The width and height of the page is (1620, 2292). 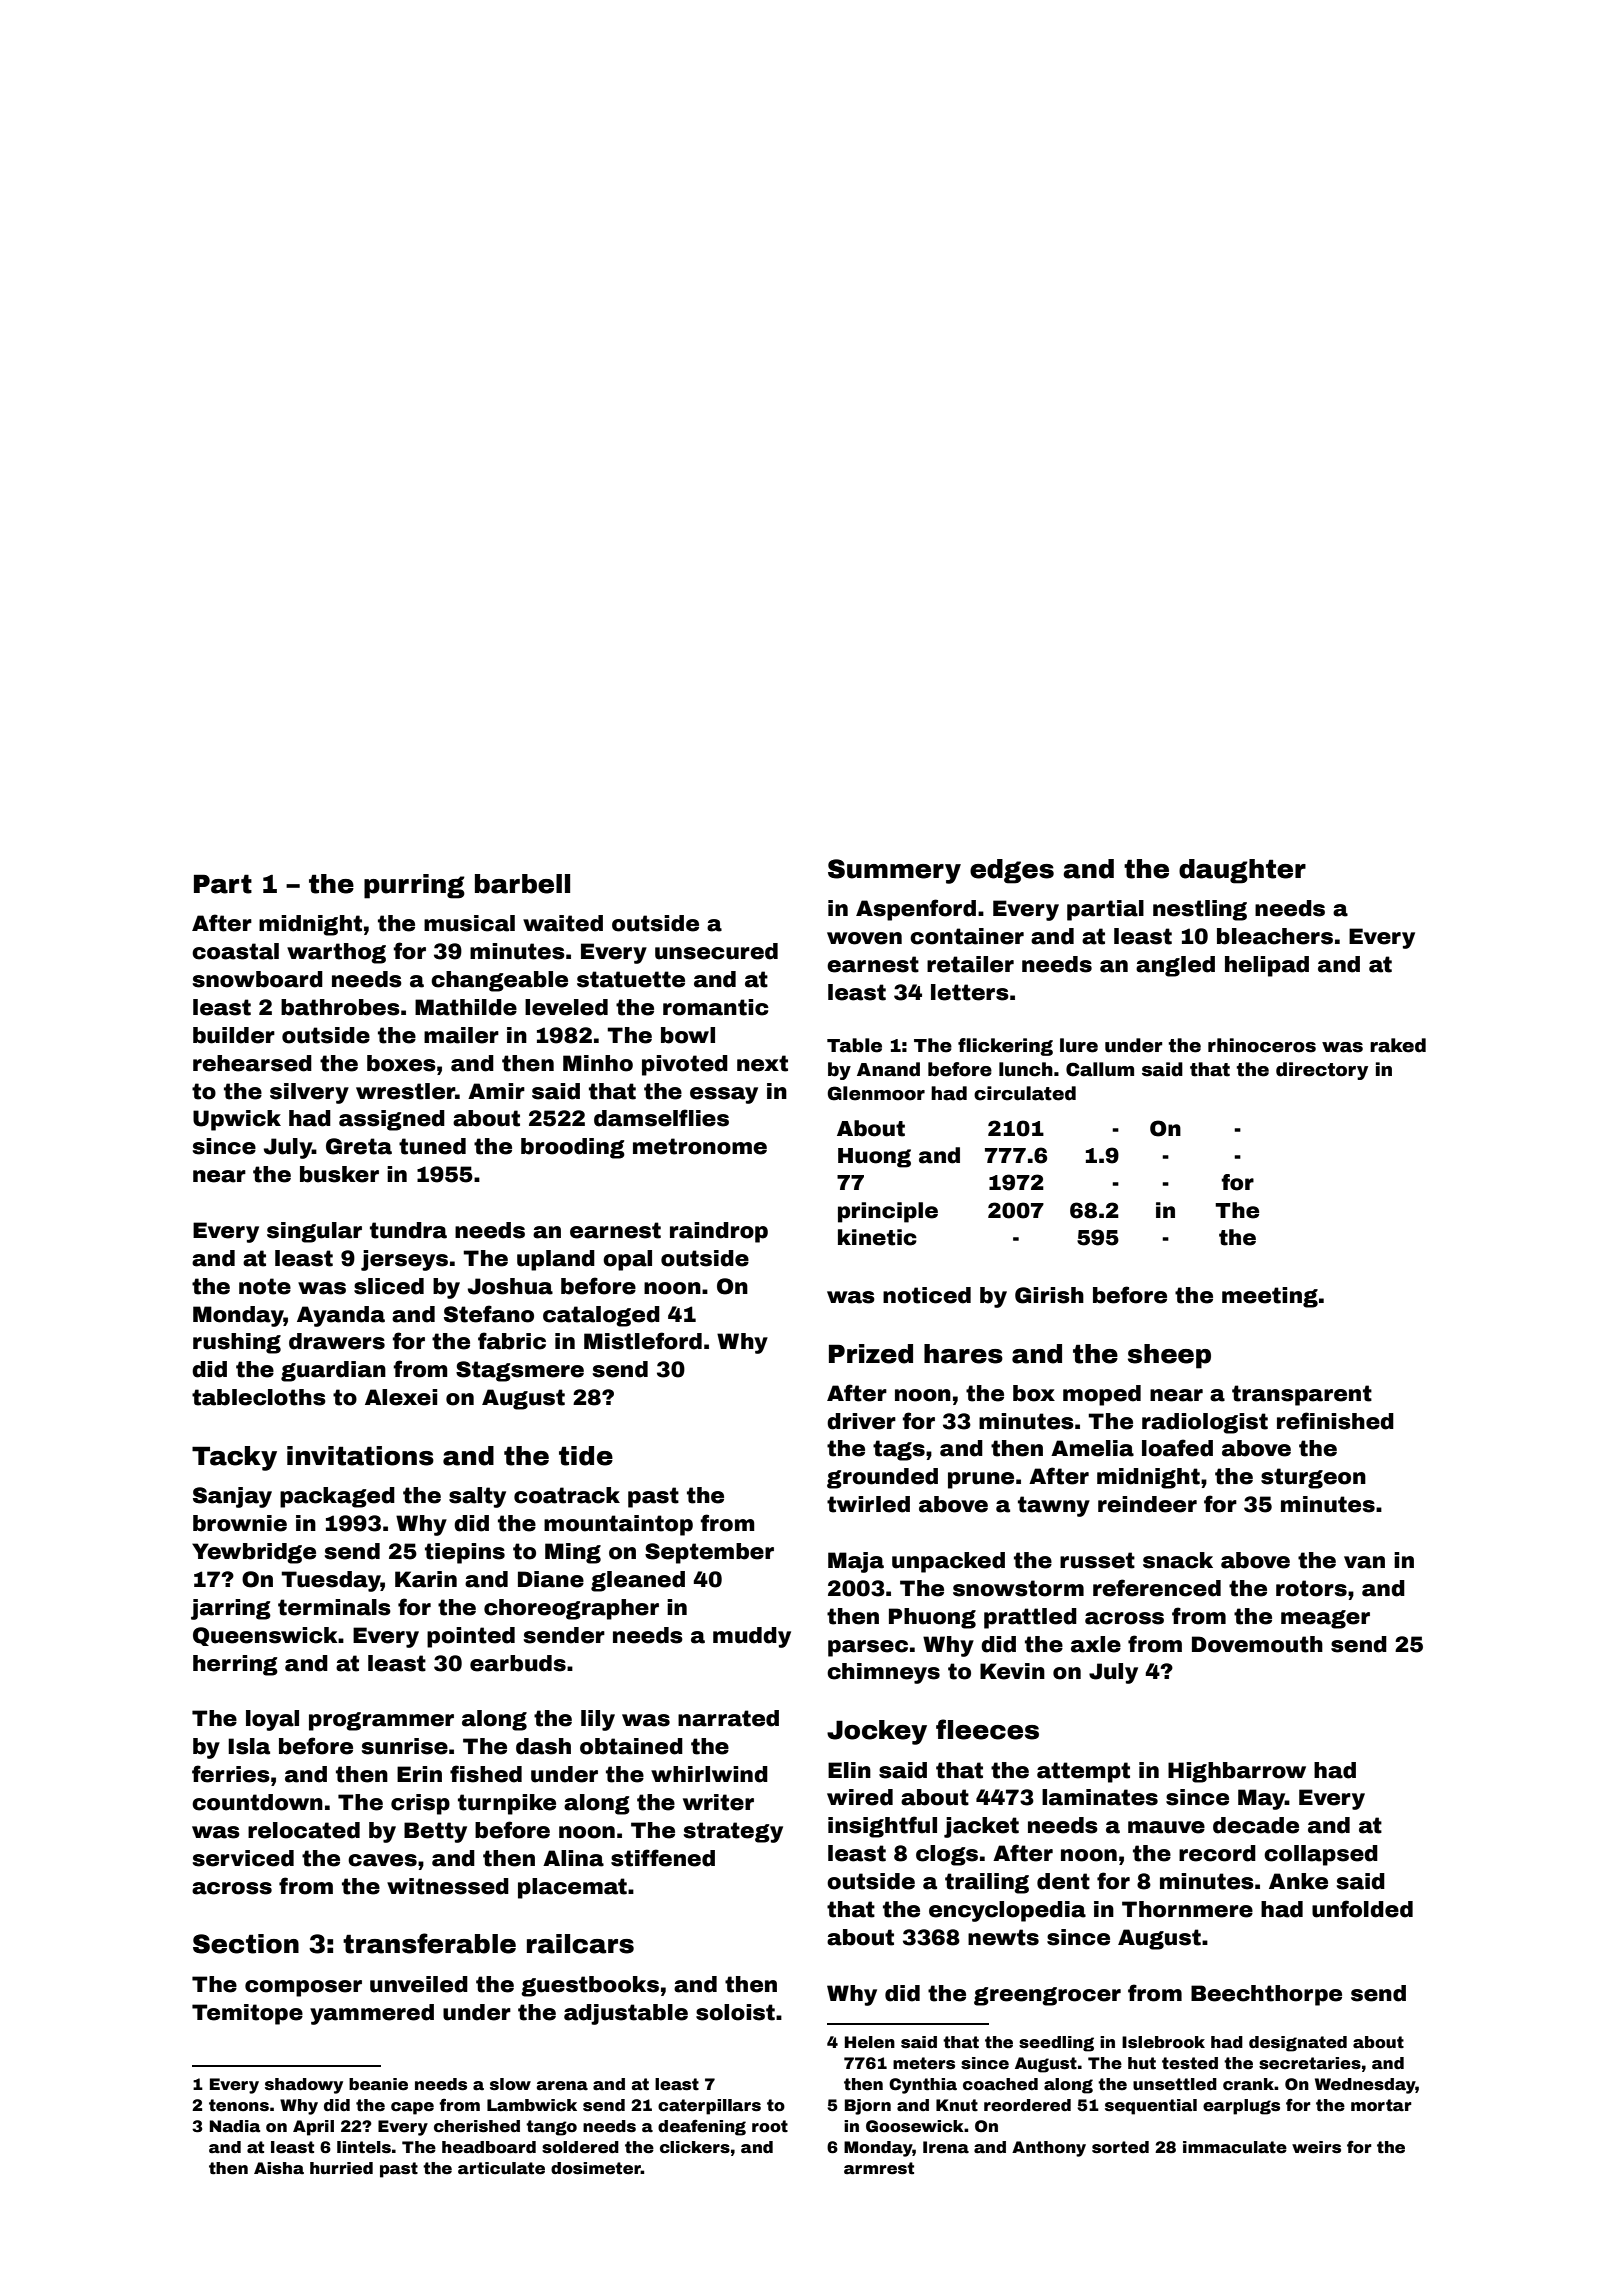 What do you see at coordinates (894, 871) in the page?
I see `Summery` at bounding box center [894, 871].
